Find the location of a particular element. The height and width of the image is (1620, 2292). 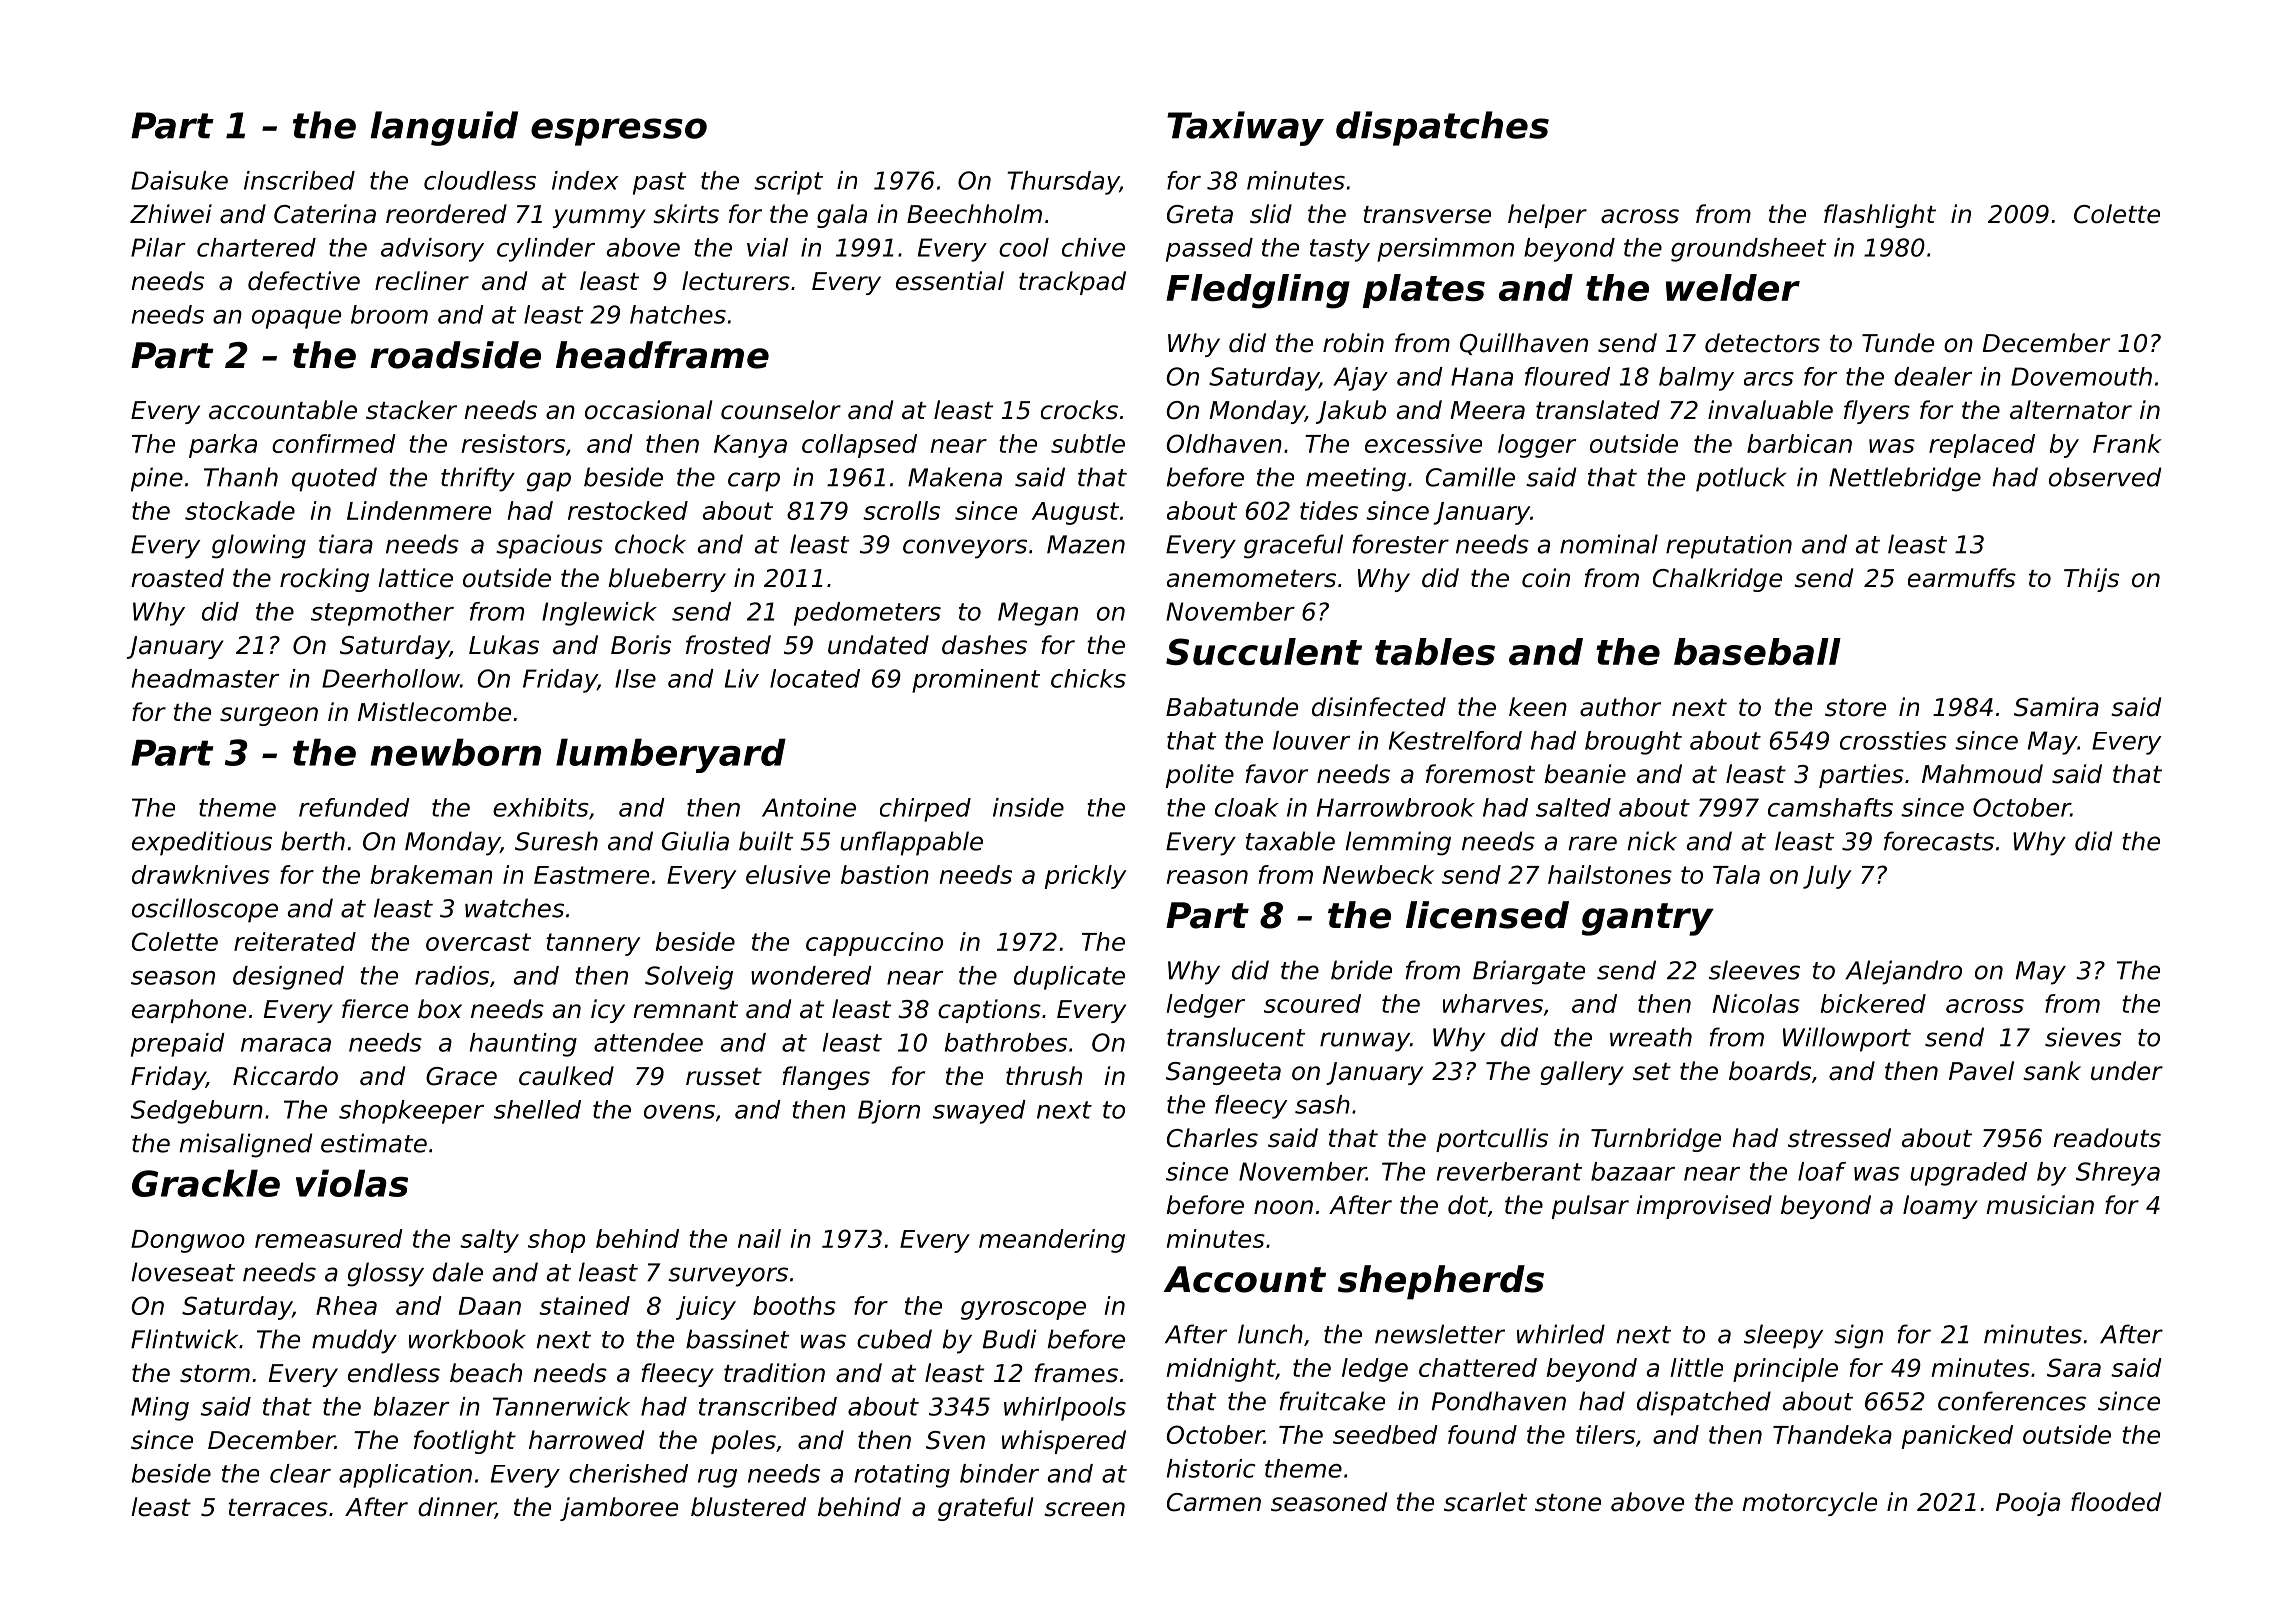

attendee is located at coordinates (648, 1042).
